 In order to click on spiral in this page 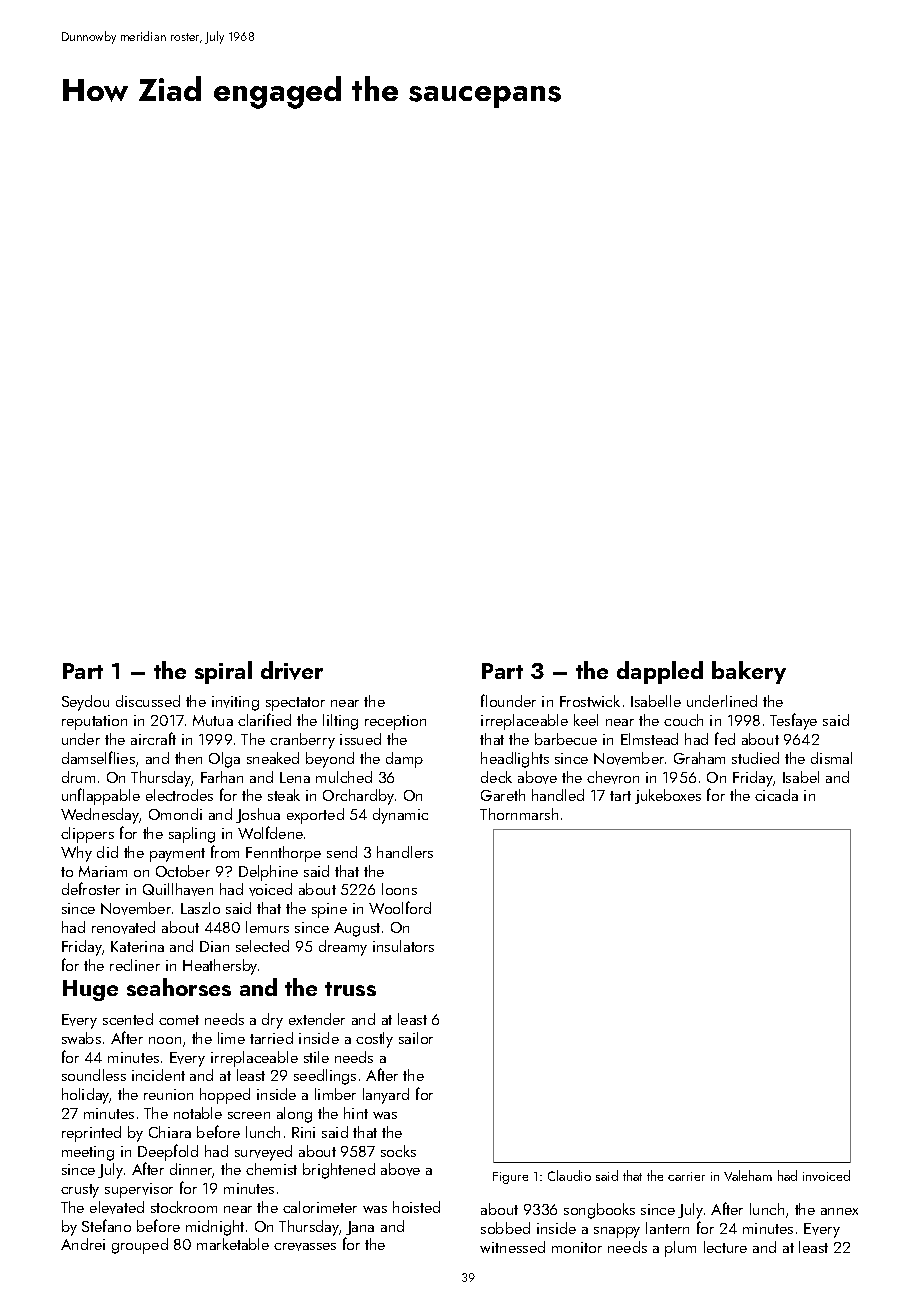, I will do `click(223, 672)`.
